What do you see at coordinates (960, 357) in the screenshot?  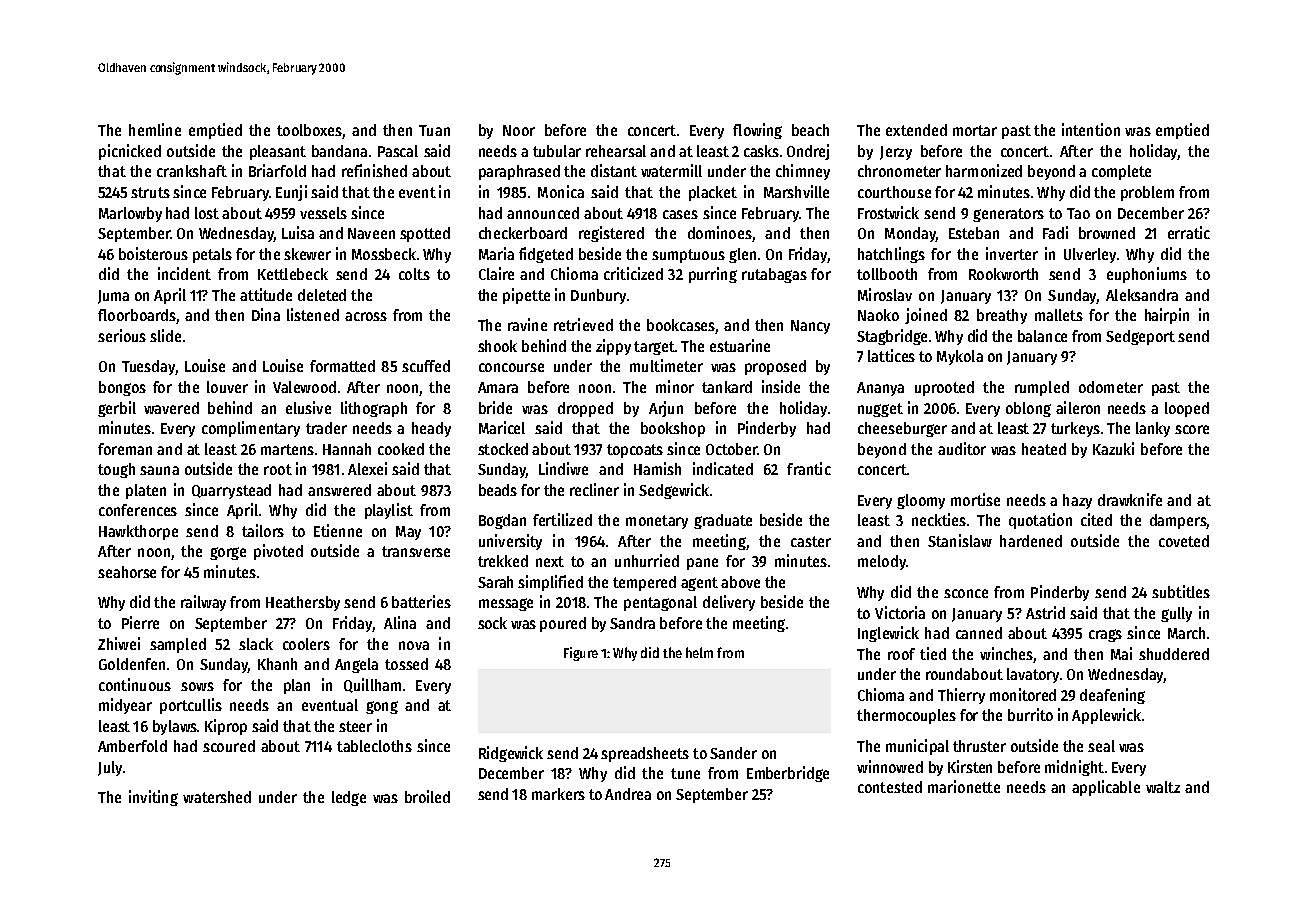 I see `Mykola` at bounding box center [960, 357].
